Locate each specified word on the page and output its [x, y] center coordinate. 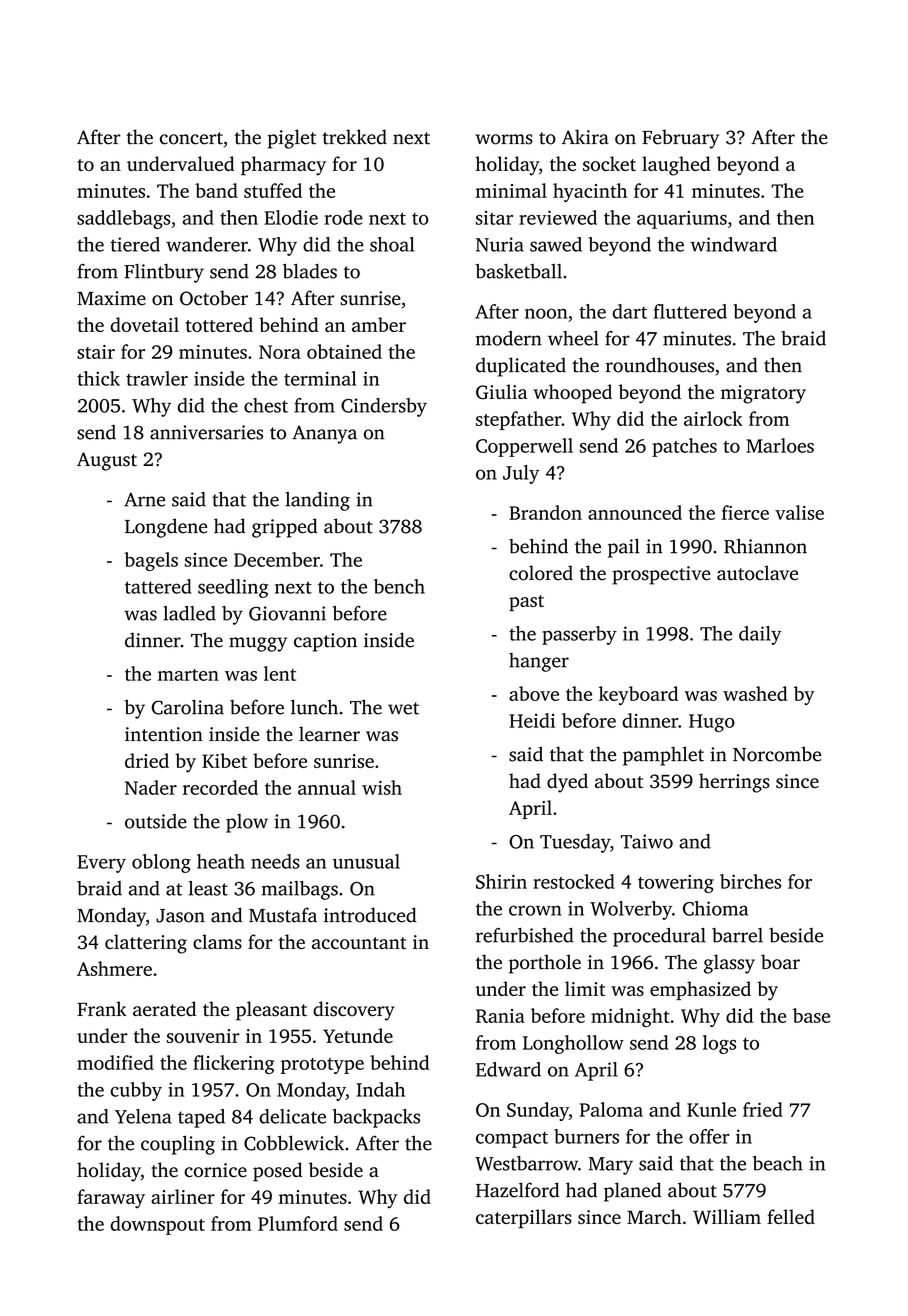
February [680, 139]
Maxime [111, 298]
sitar [494, 217]
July [521, 474]
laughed [676, 166]
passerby [579, 635]
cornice [215, 1170]
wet [403, 708]
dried [147, 760]
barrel [737, 935]
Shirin [501, 881]
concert [191, 138]
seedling [233, 588]
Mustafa [283, 915]
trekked [355, 137]
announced [635, 512]
